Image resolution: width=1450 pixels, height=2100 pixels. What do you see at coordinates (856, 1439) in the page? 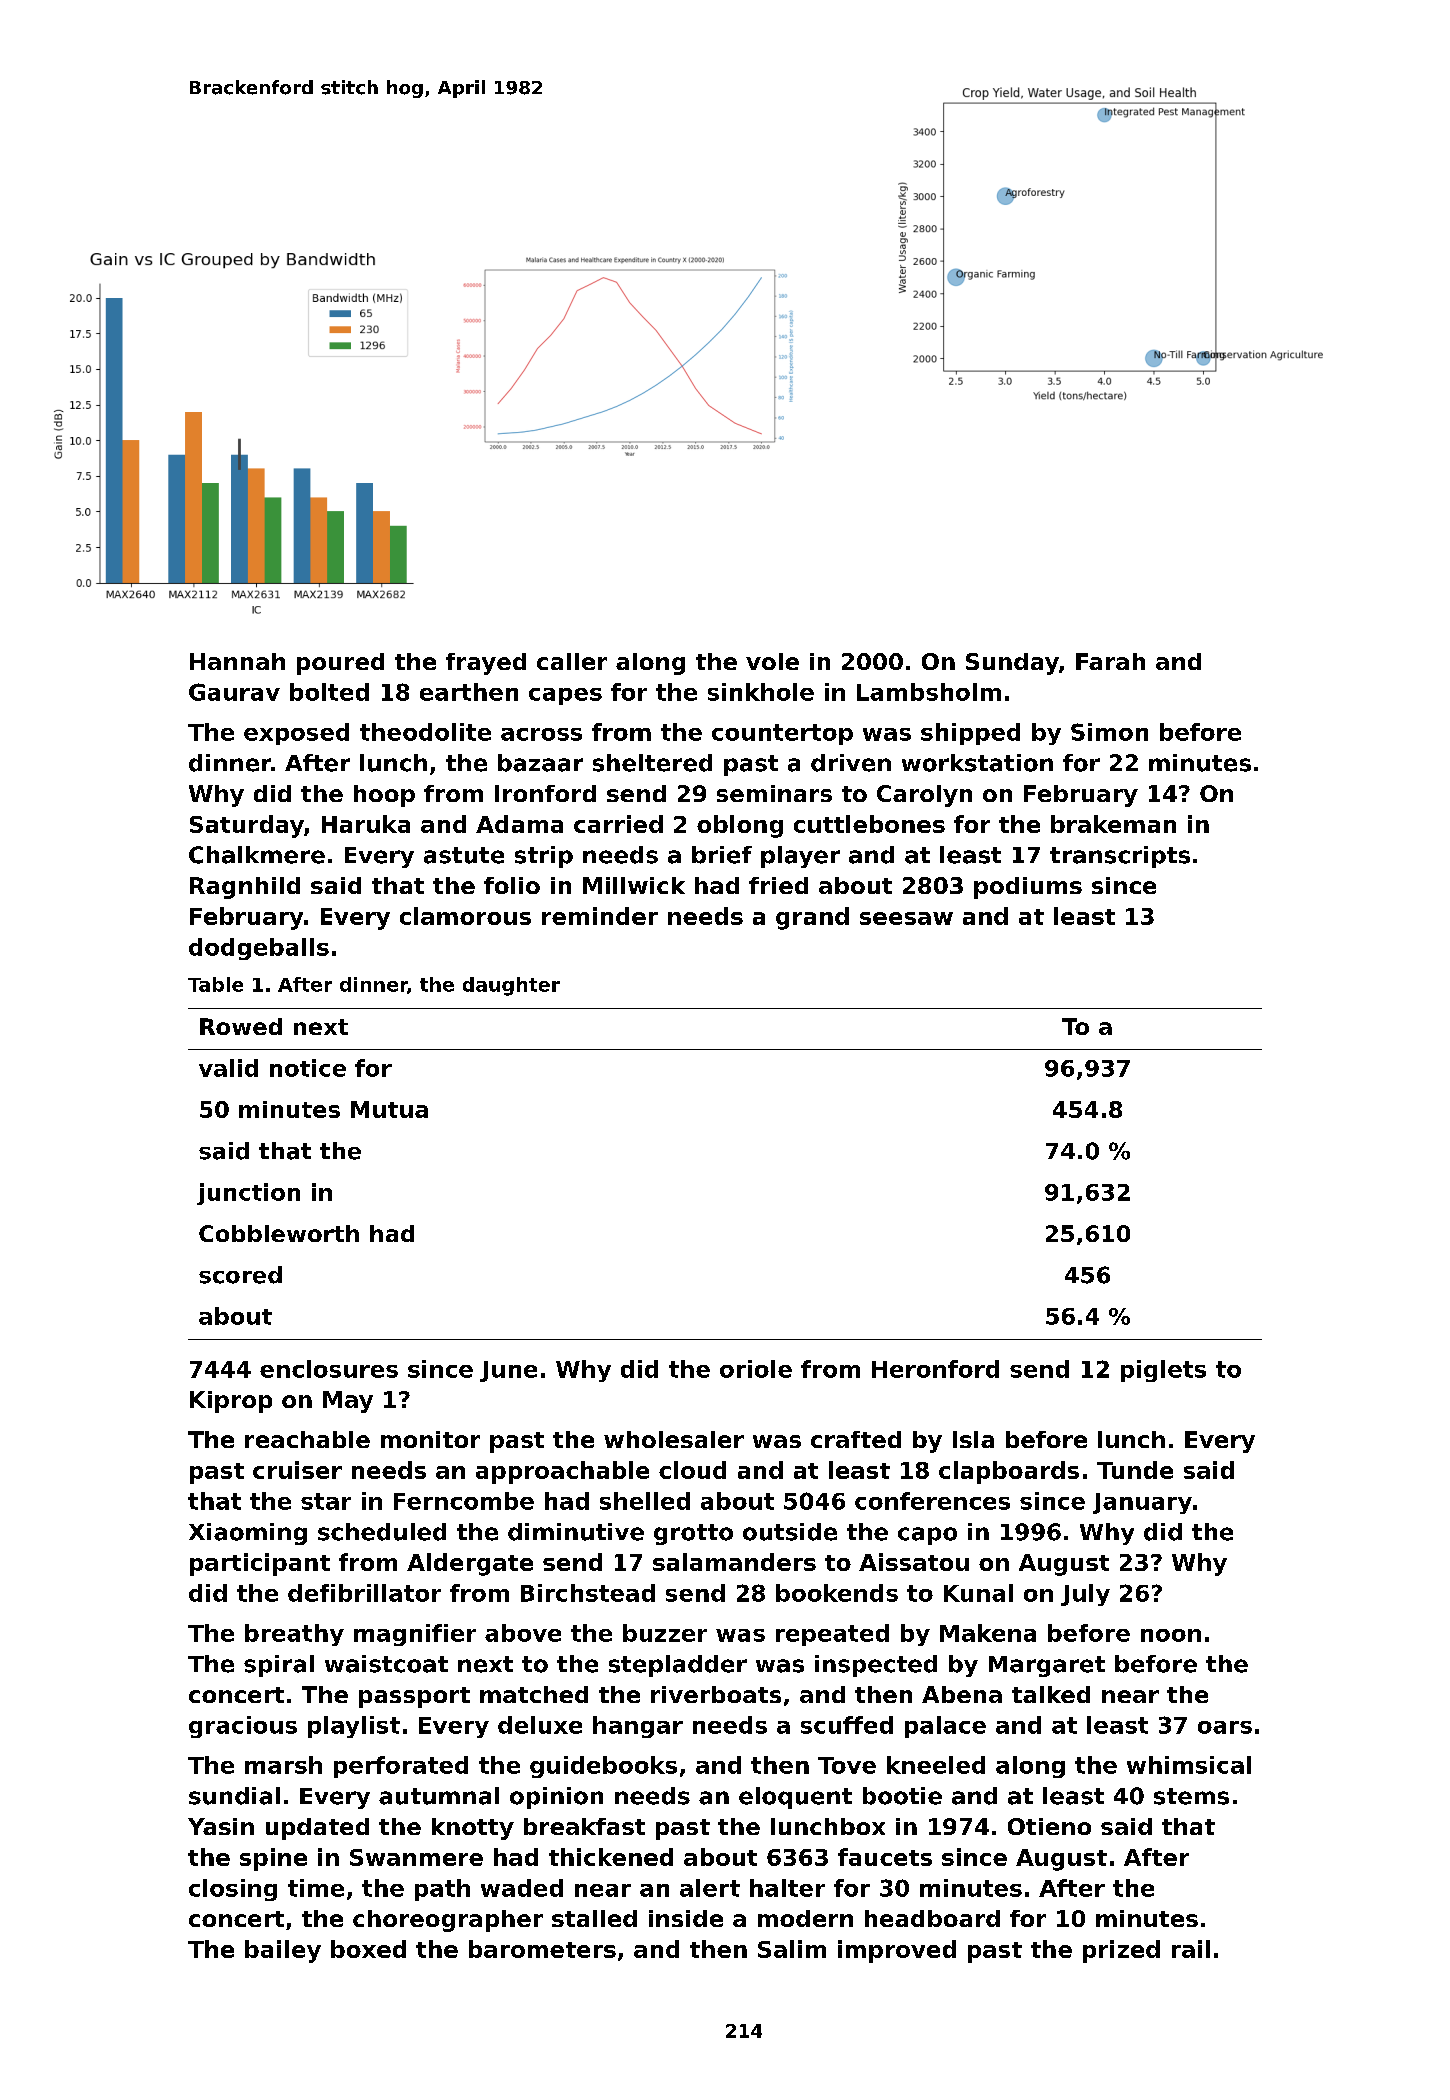
I see `crafted` at bounding box center [856, 1439].
